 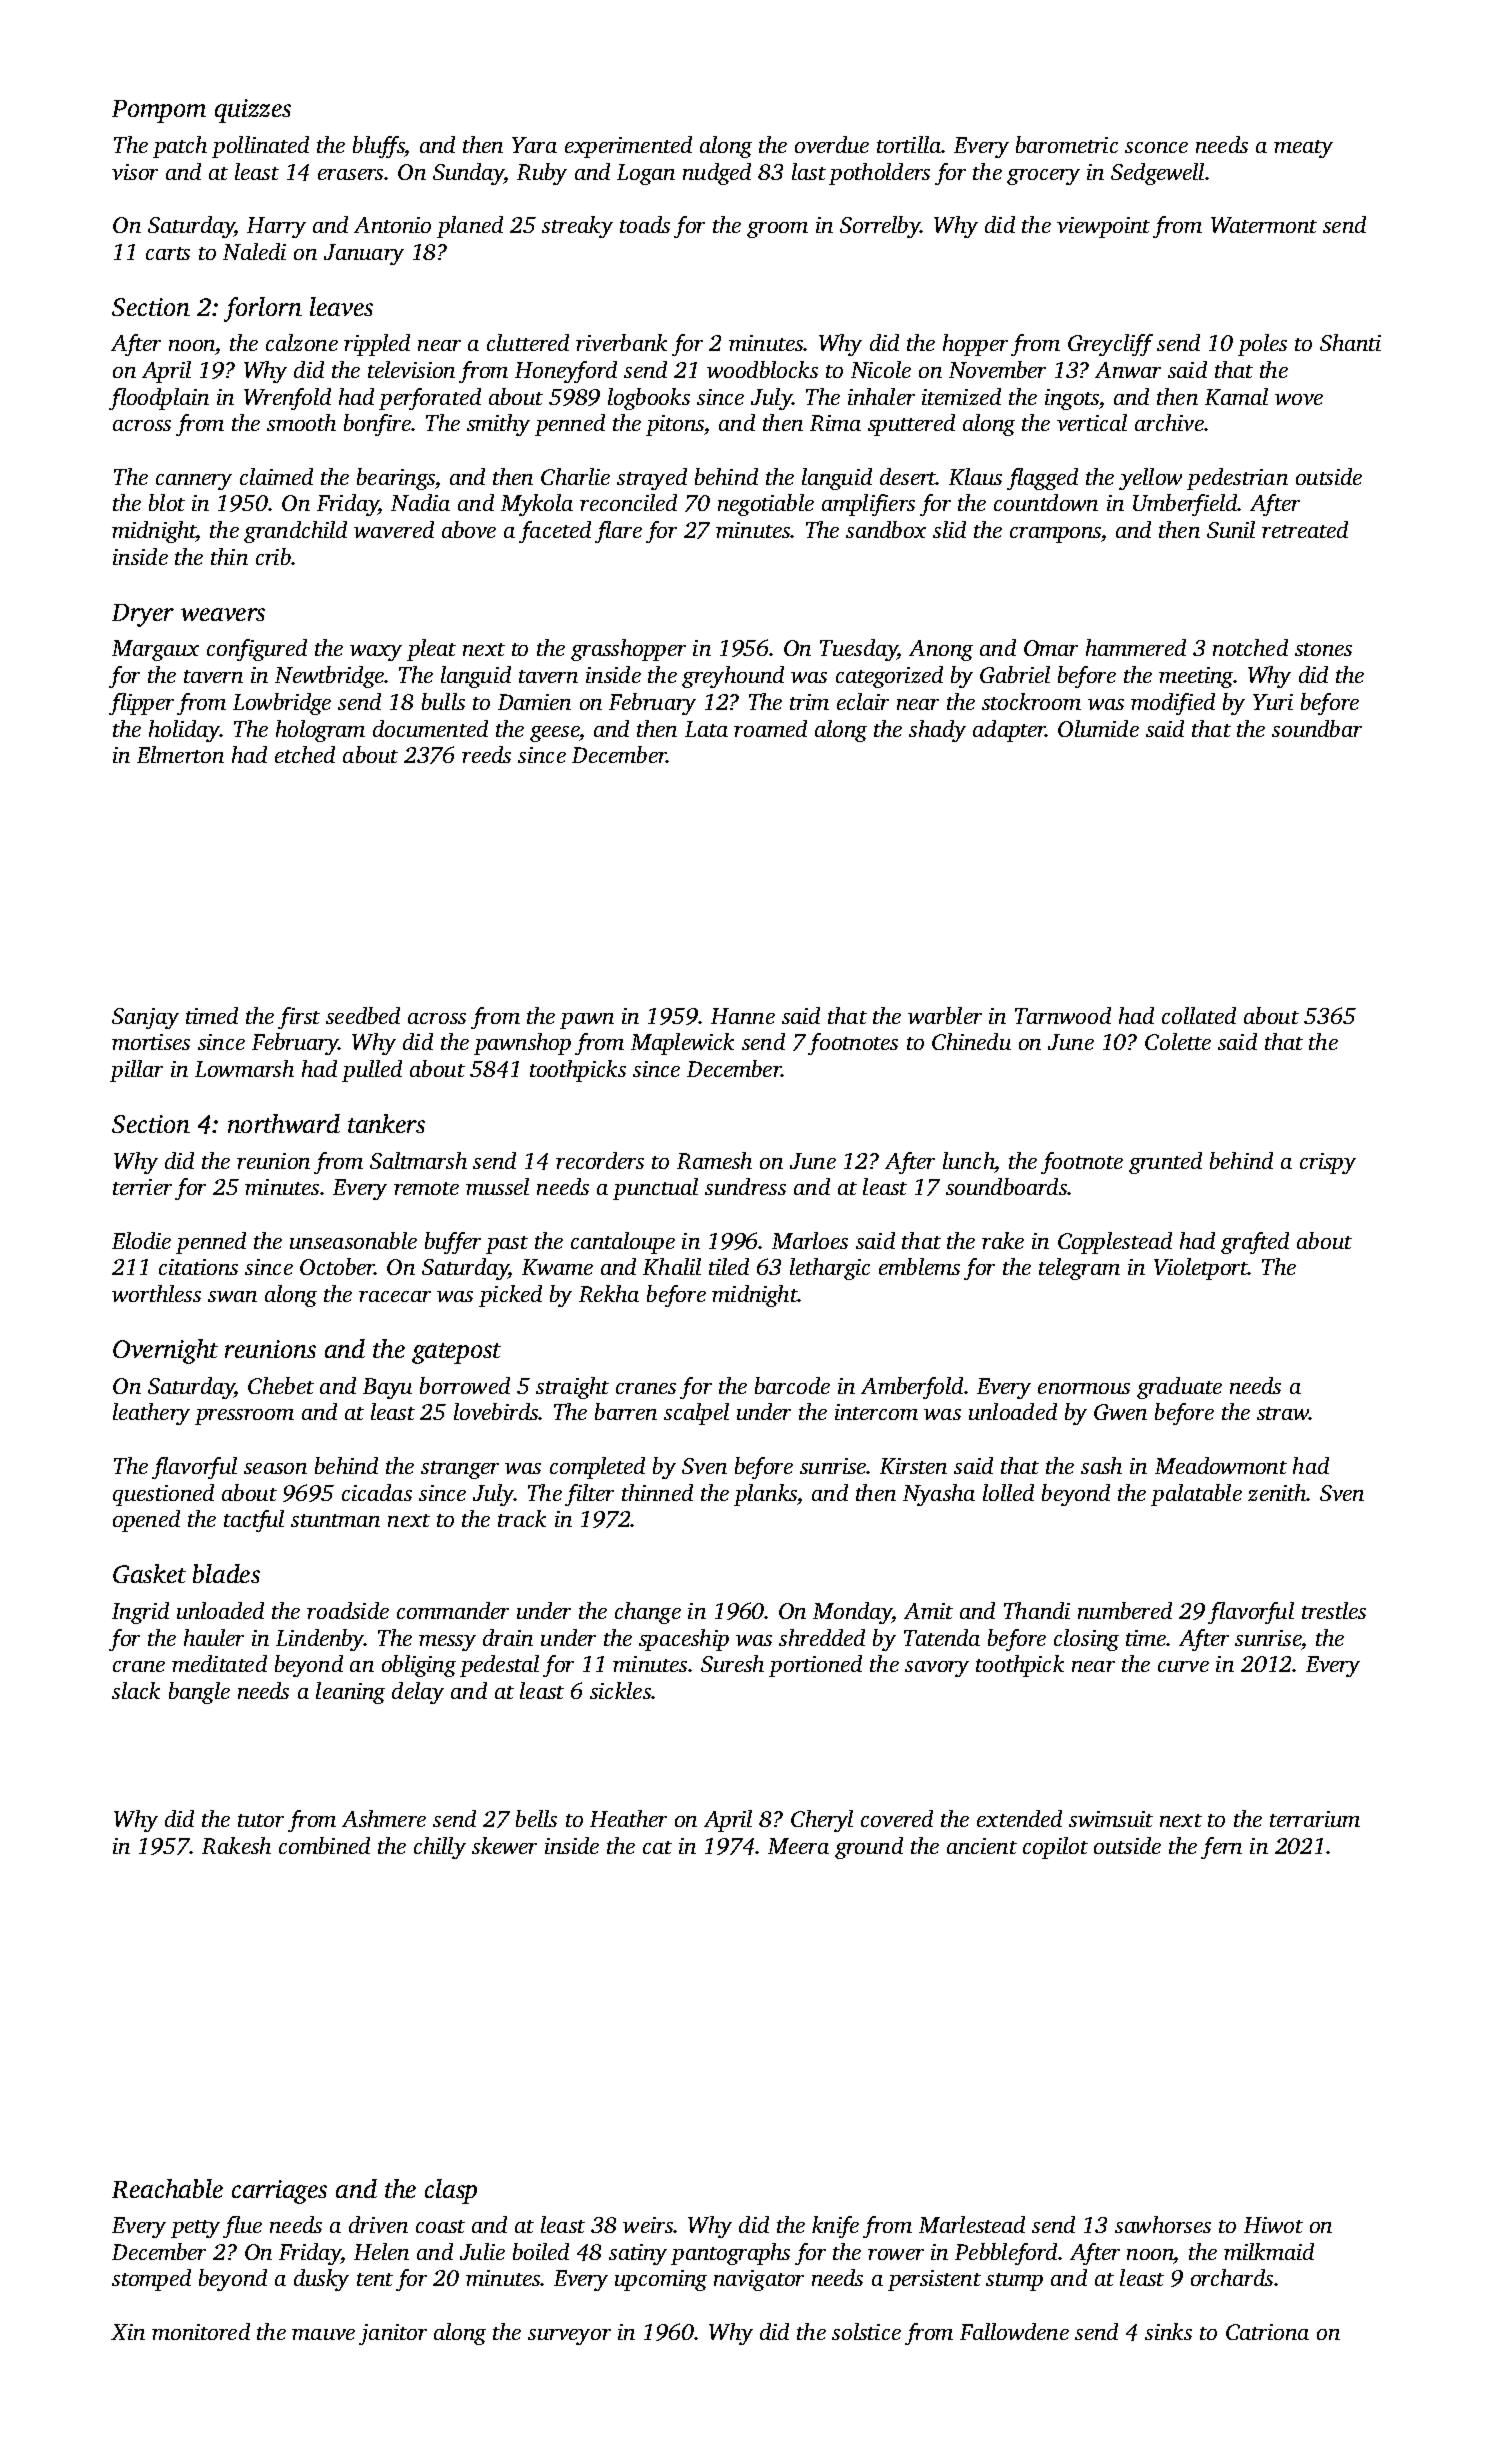 I want to click on carriages, so click(x=279, y=2192).
